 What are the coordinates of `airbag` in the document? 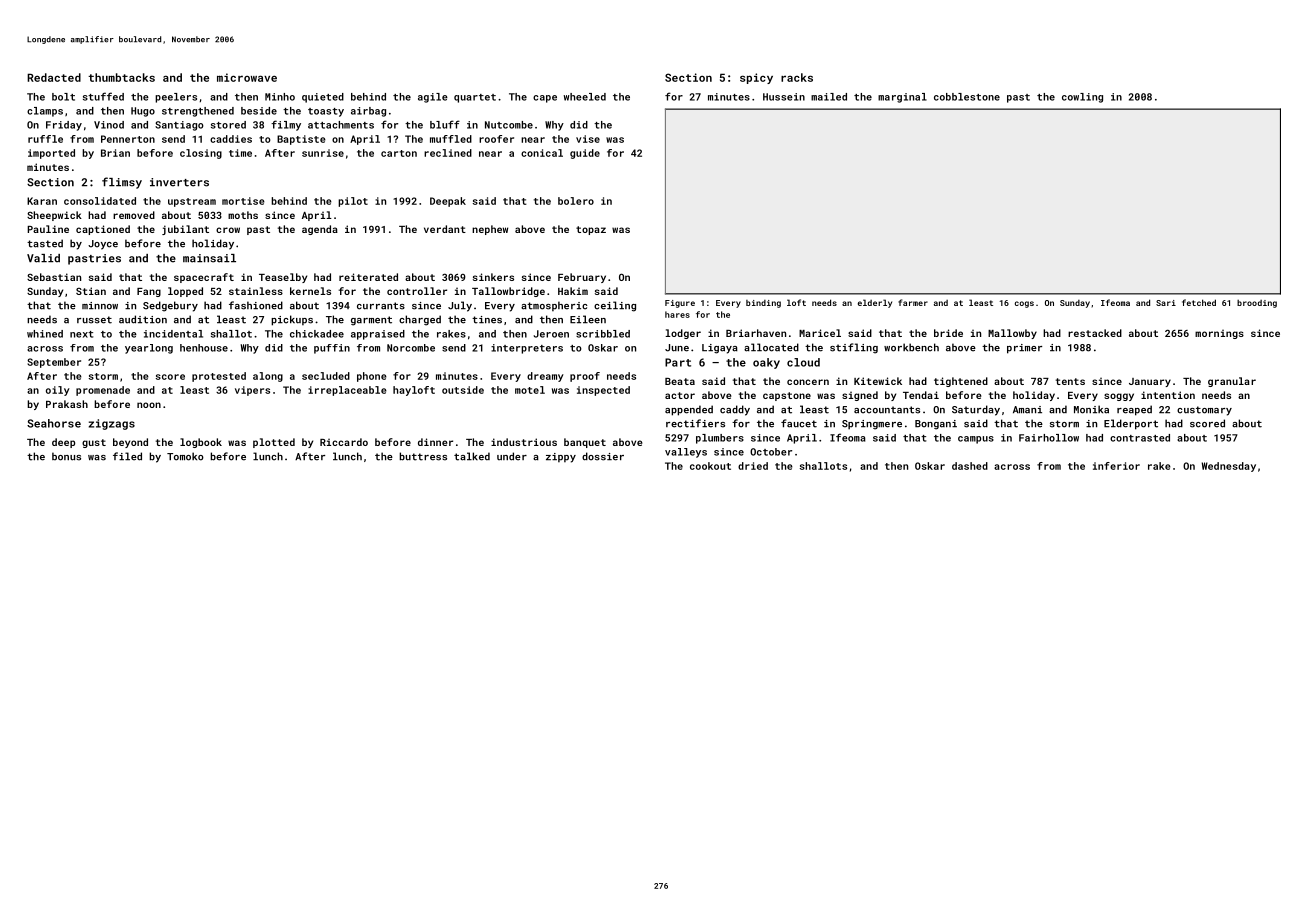 It's located at (368, 112).
